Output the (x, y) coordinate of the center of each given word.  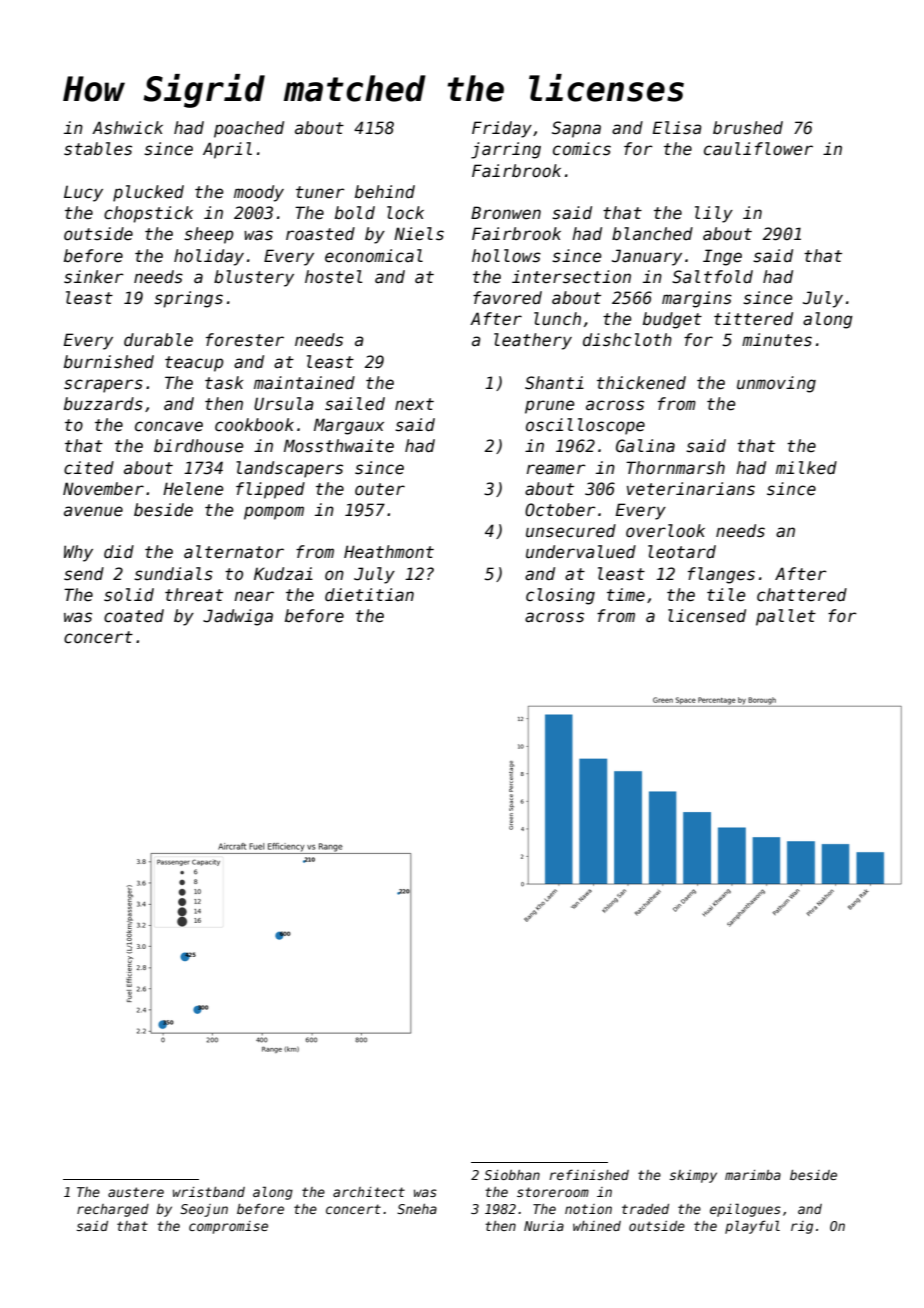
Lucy (83, 193)
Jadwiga (238, 617)
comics (582, 149)
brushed (748, 128)
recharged (113, 1210)
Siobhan (512, 1175)
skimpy (693, 1176)
